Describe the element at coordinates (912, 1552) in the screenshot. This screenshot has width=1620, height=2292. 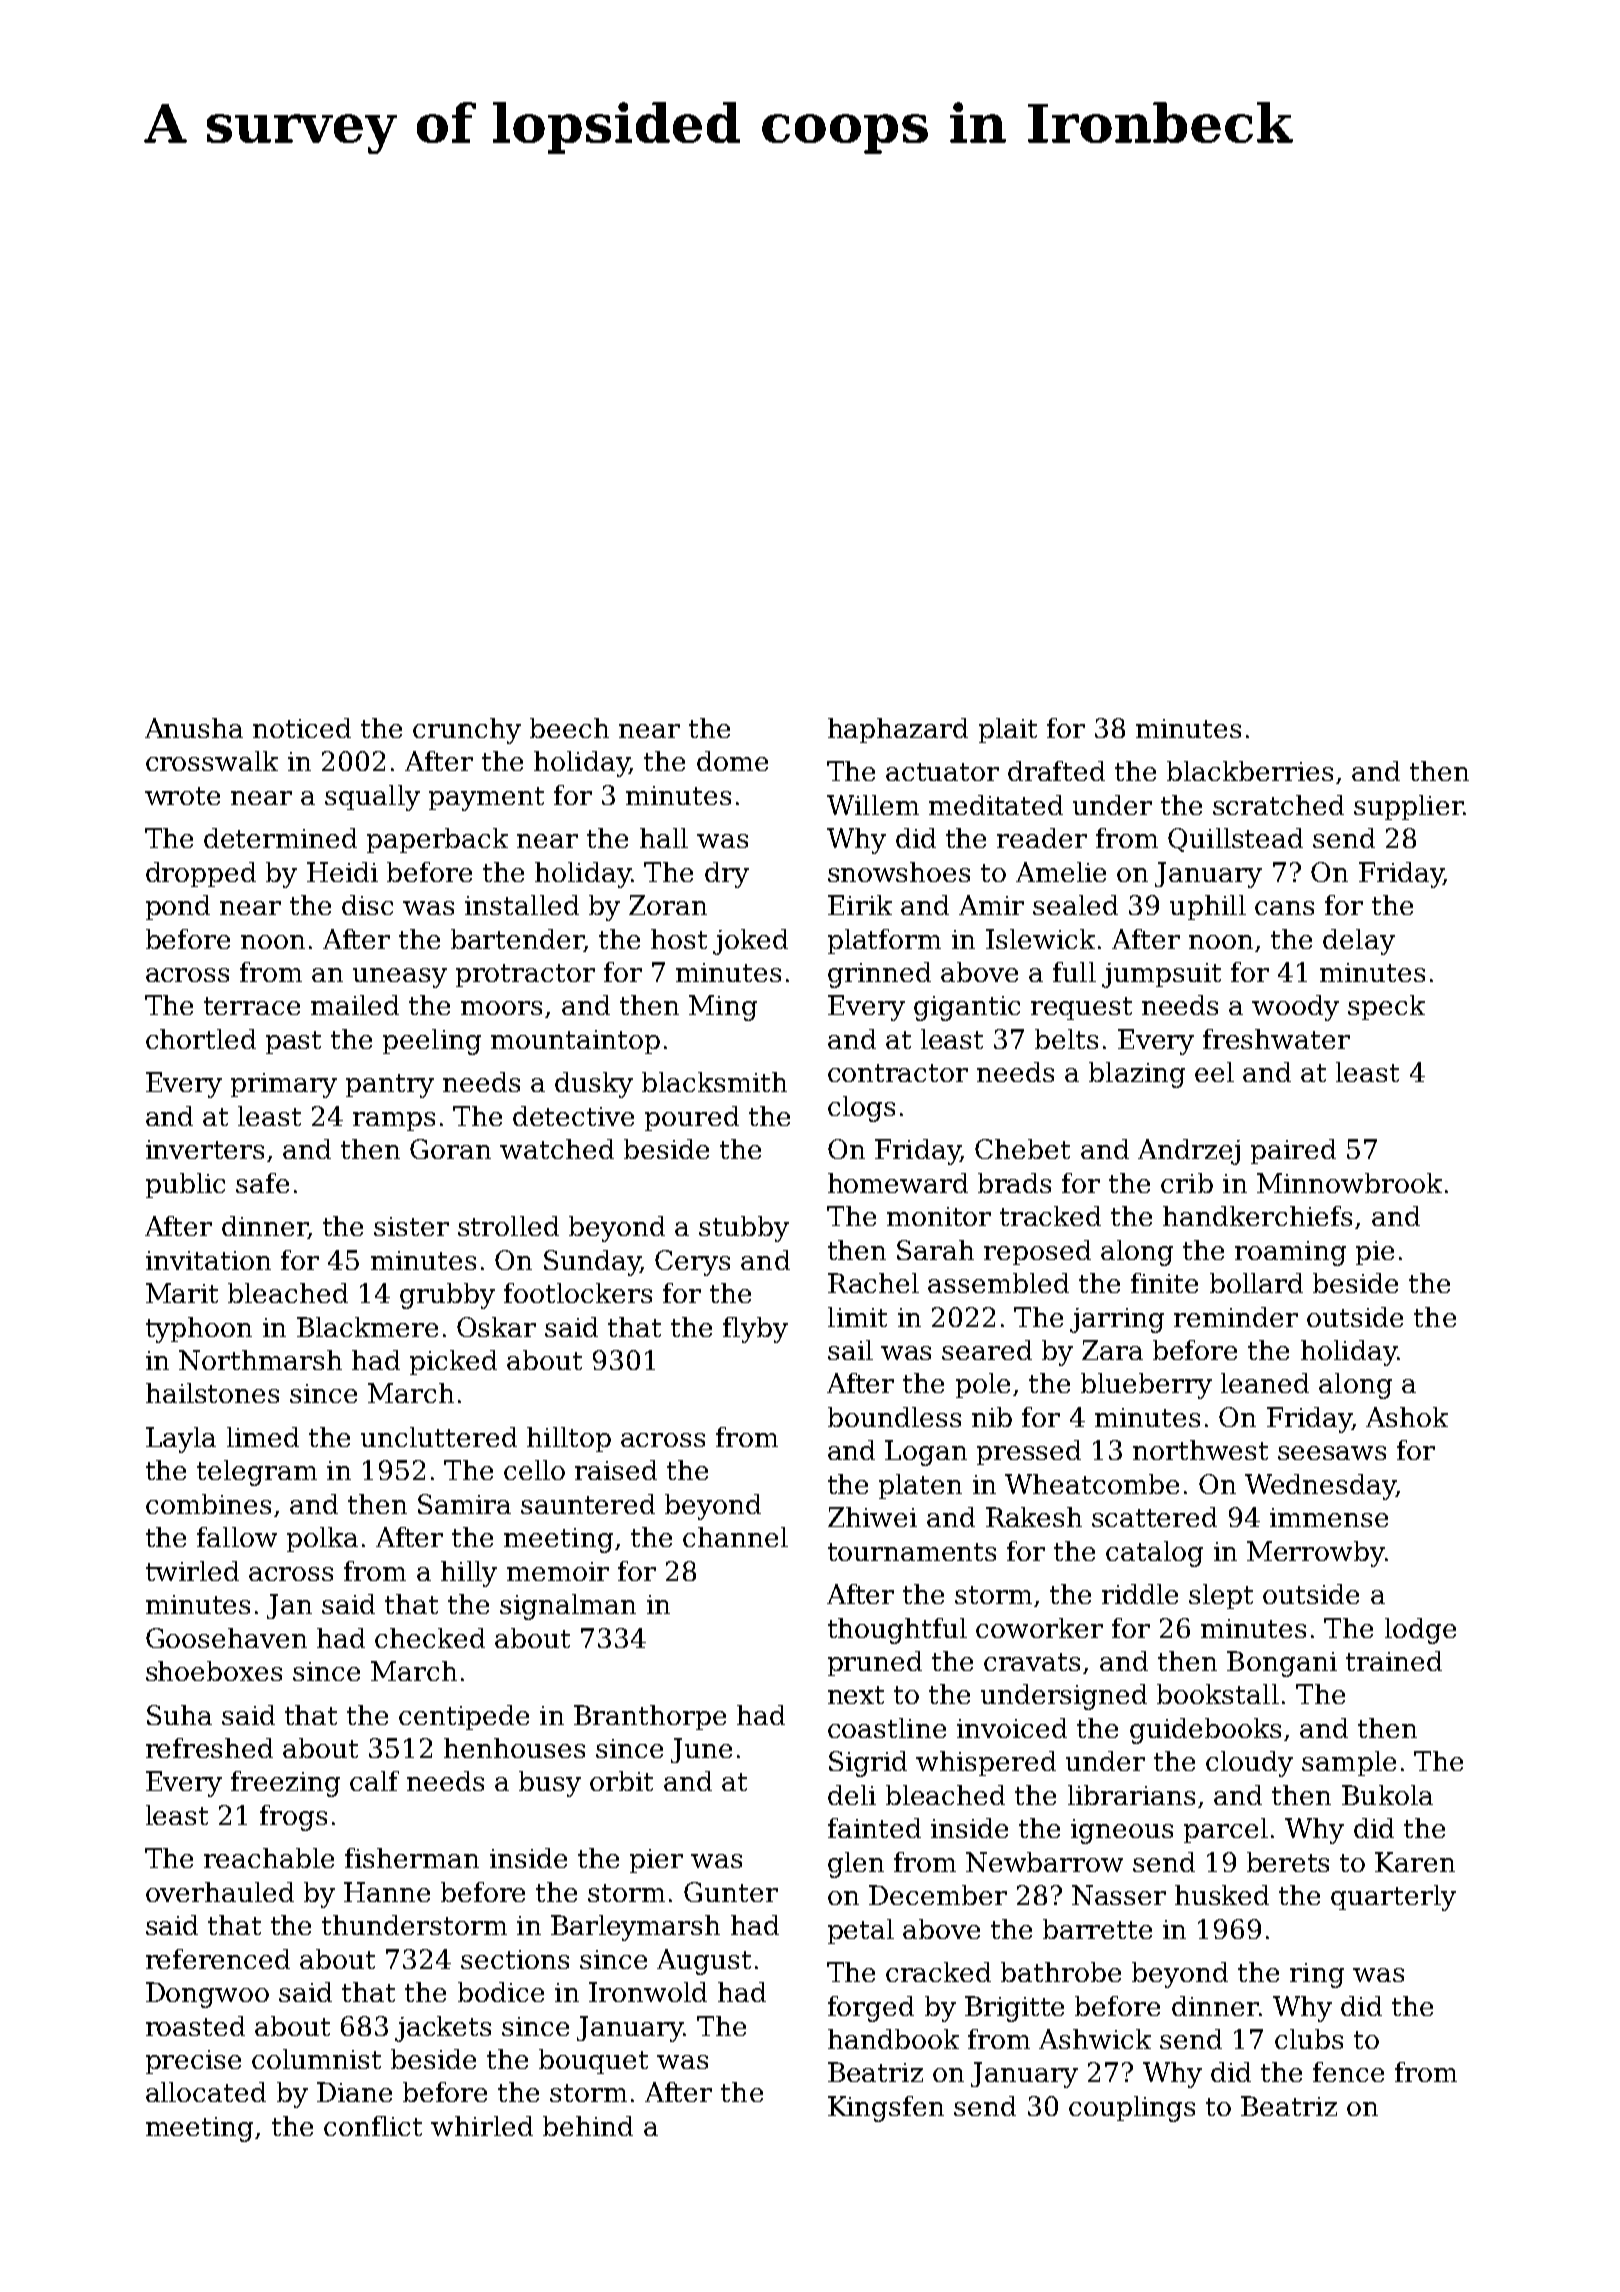
I see `tournaments` at that location.
